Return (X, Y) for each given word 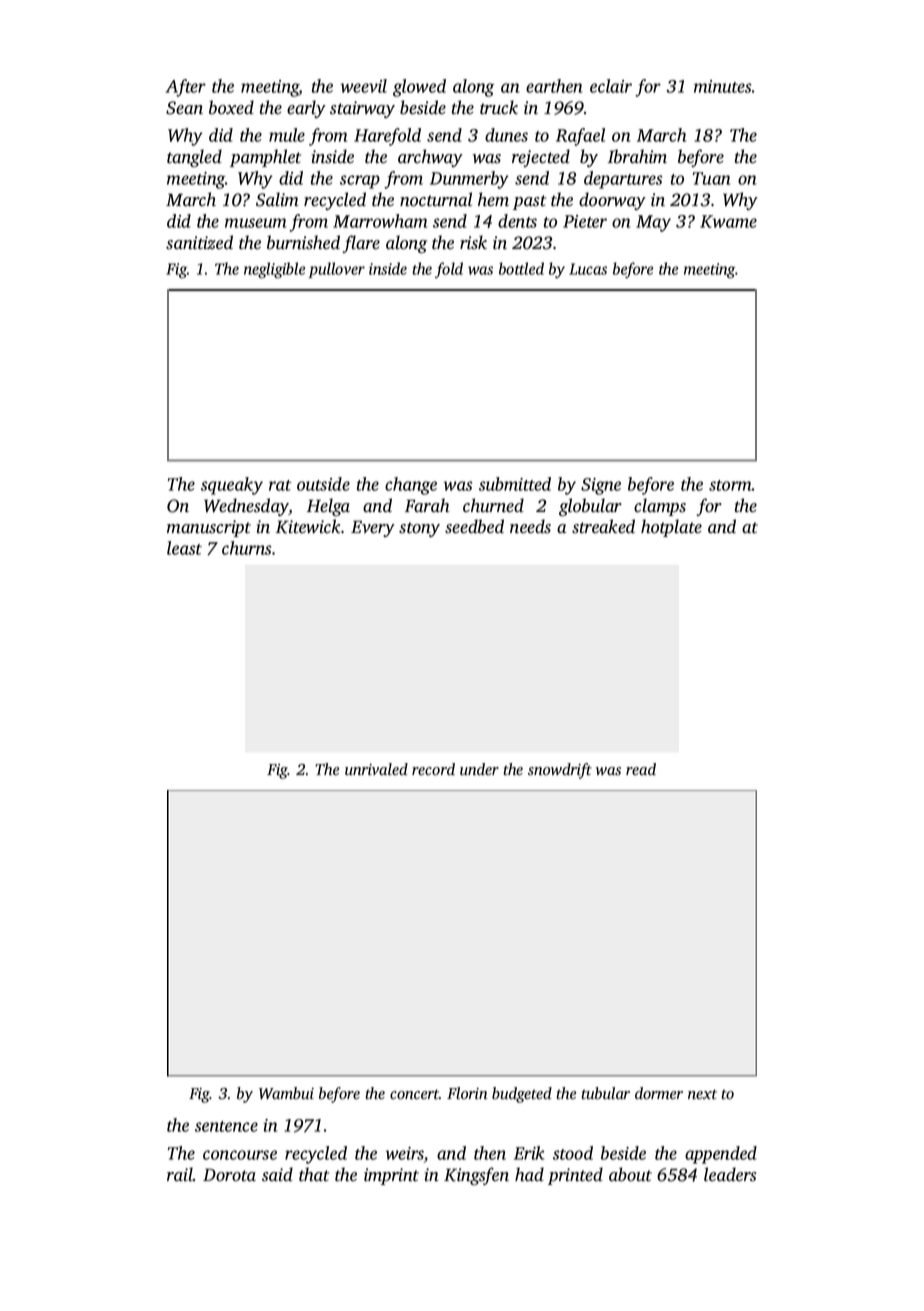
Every (373, 528)
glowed (419, 88)
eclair (611, 86)
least (184, 548)
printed (575, 1176)
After (186, 88)
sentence (226, 1126)
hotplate (671, 528)
